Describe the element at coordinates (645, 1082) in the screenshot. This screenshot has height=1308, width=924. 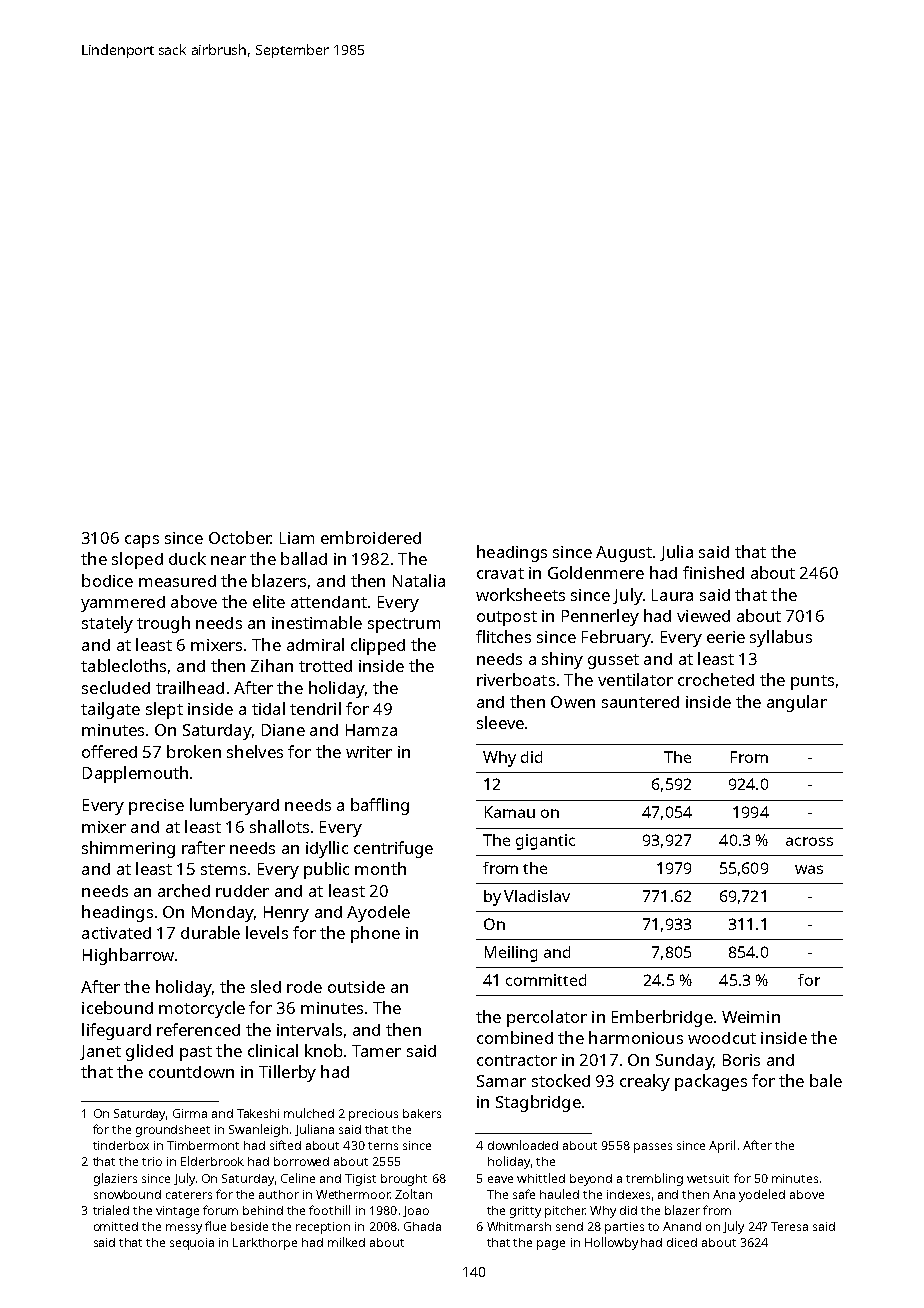
I see `creaky` at that location.
